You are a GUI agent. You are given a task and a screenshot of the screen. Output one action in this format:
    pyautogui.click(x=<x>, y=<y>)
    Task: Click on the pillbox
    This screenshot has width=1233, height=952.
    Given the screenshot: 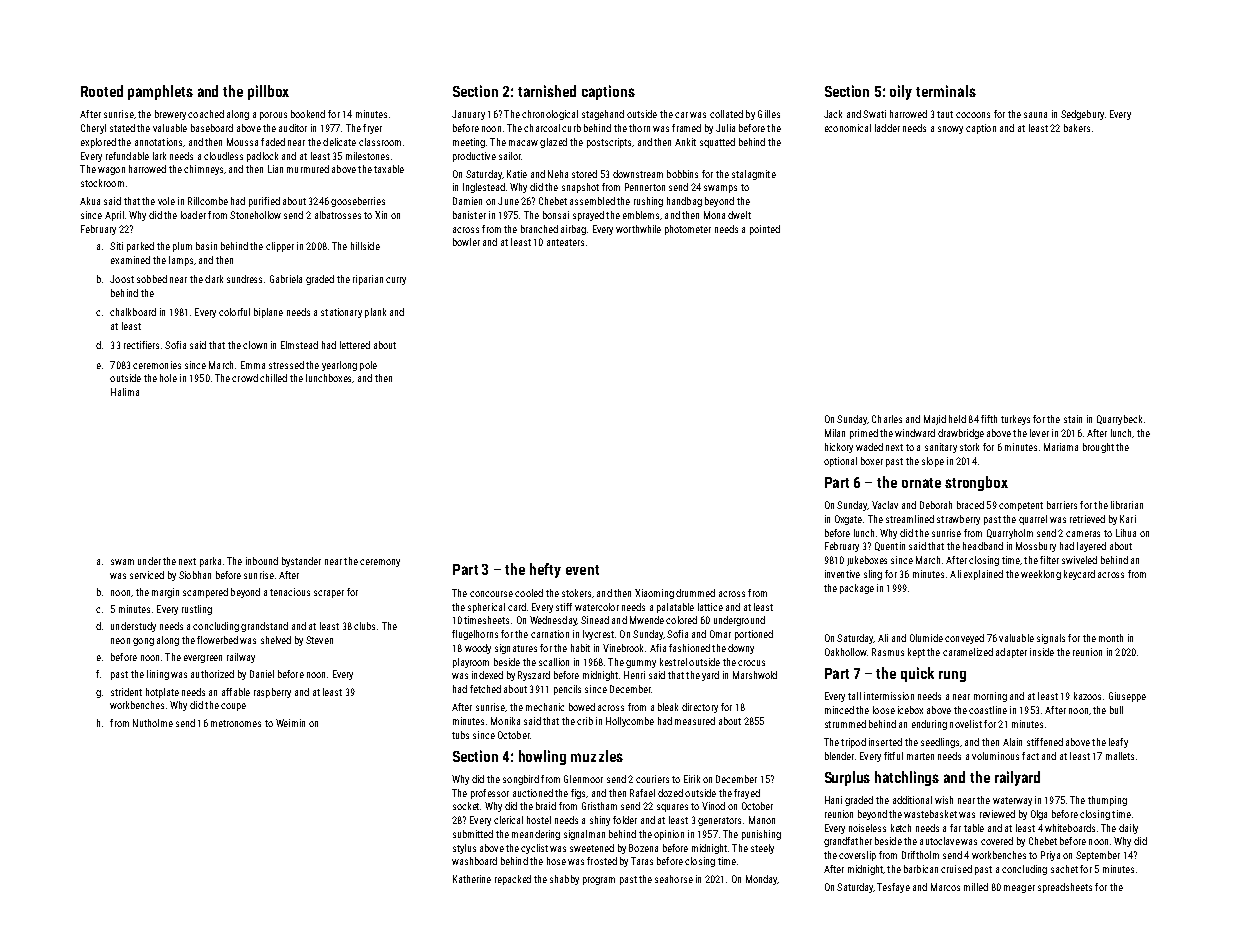 What is the action you would take?
    pyautogui.click(x=268, y=92)
